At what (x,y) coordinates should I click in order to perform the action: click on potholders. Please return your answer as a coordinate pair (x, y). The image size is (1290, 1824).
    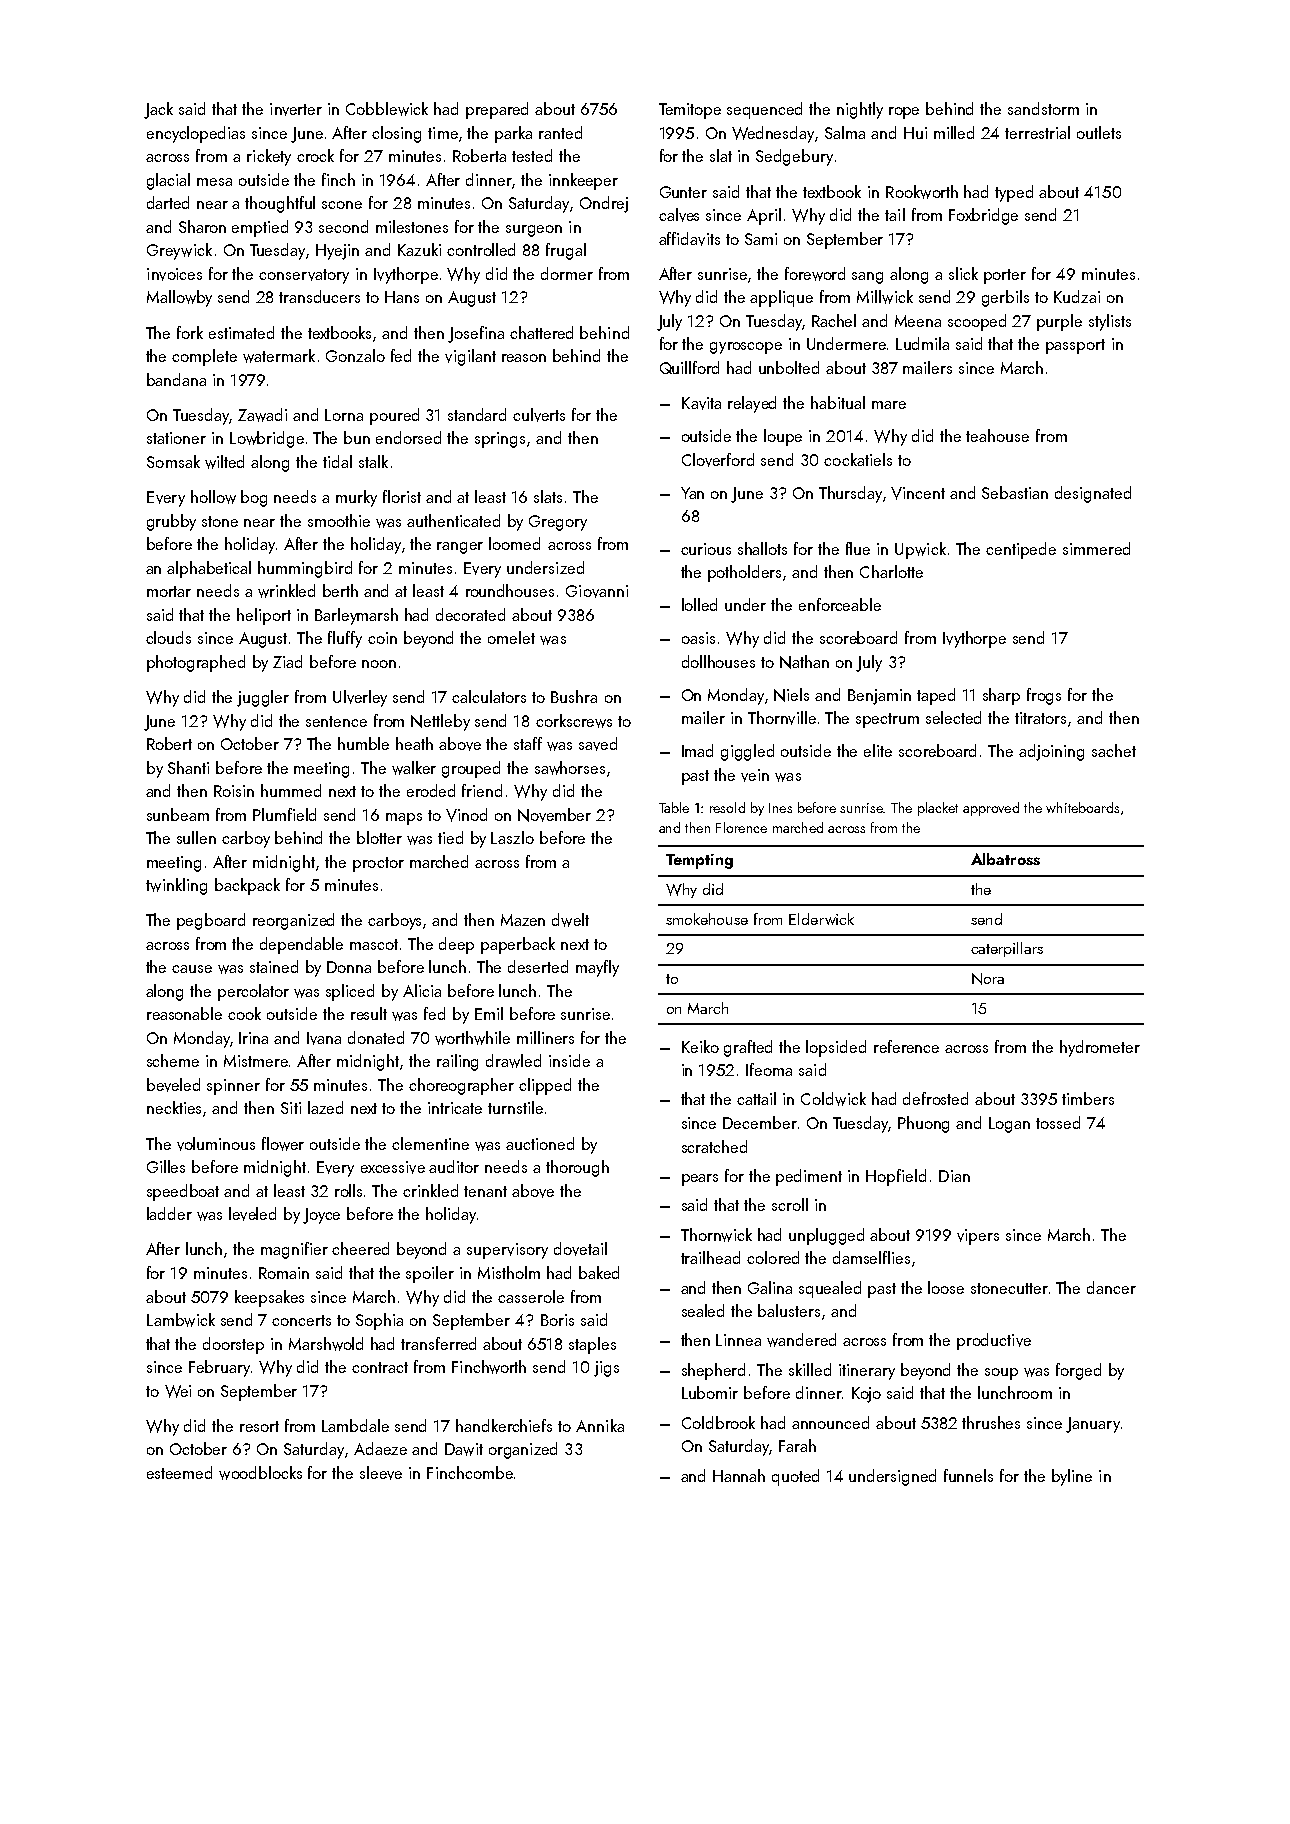
    Looking at the image, I should click on (744, 573).
